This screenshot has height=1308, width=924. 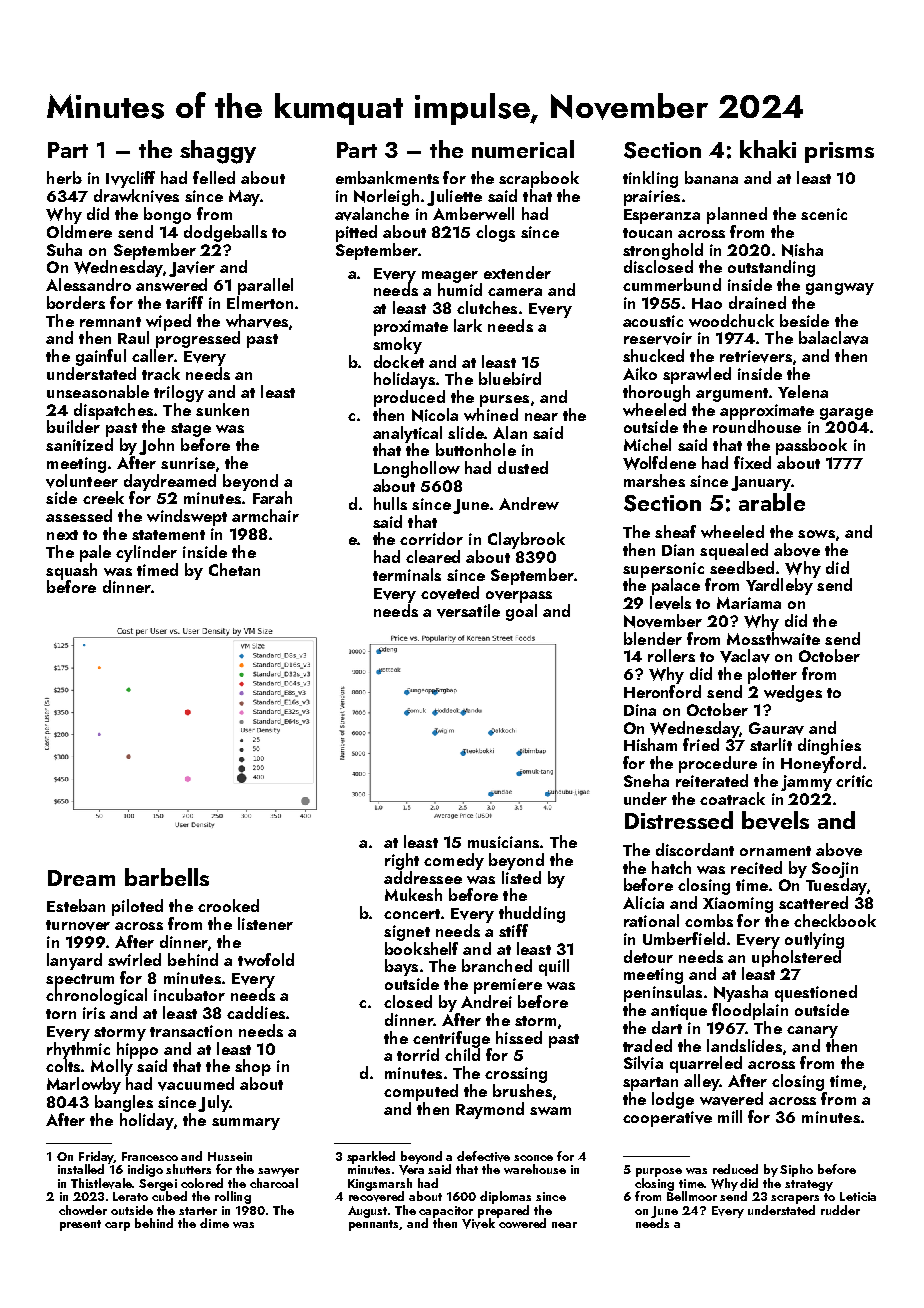 What do you see at coordinates (76, 905) in the screenshot?
I see `Esteban` at bounding box center [76, 905].
